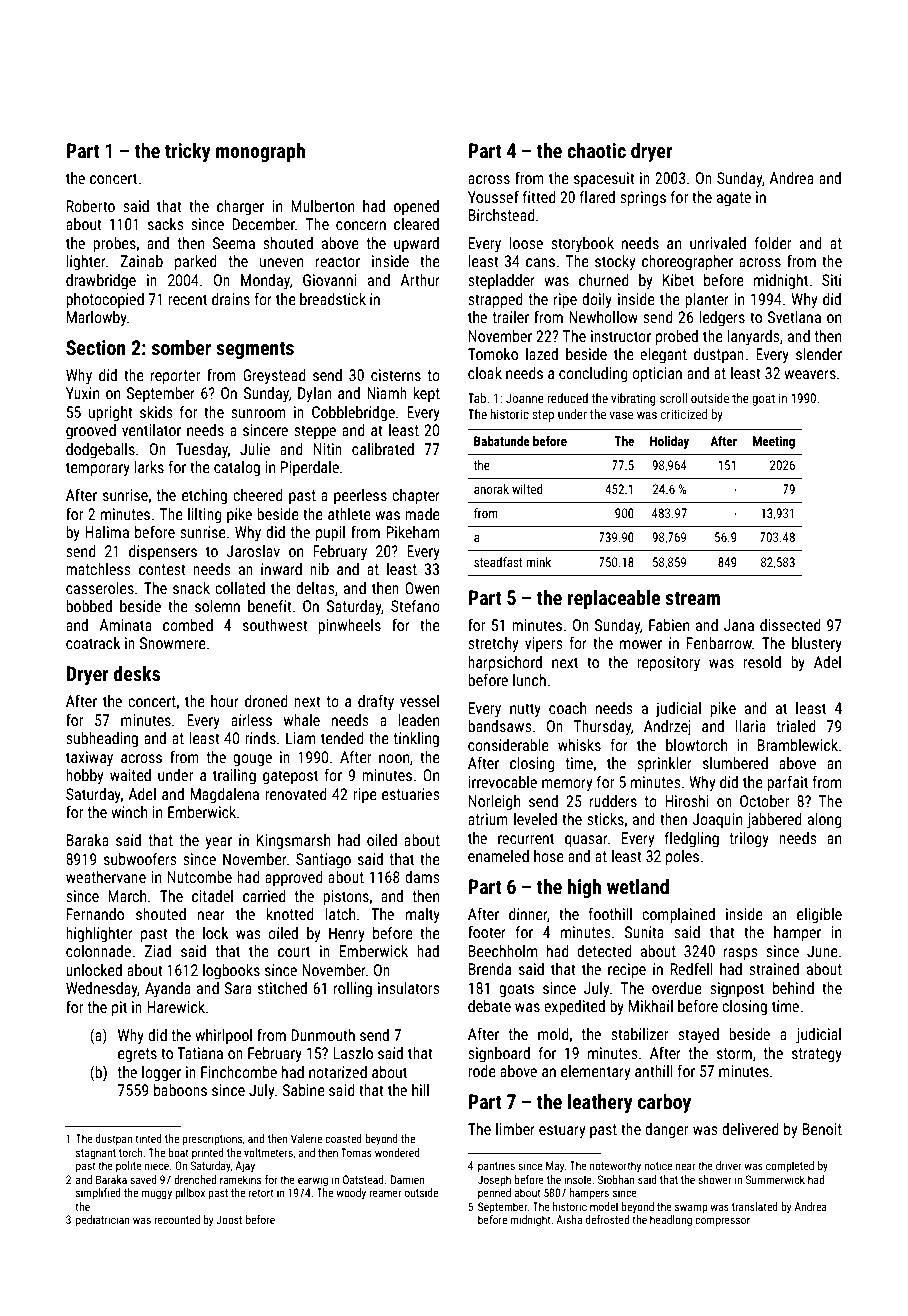  Describe the element at coordinates (397, 1152) in the document. I see `wondered` at that location.
